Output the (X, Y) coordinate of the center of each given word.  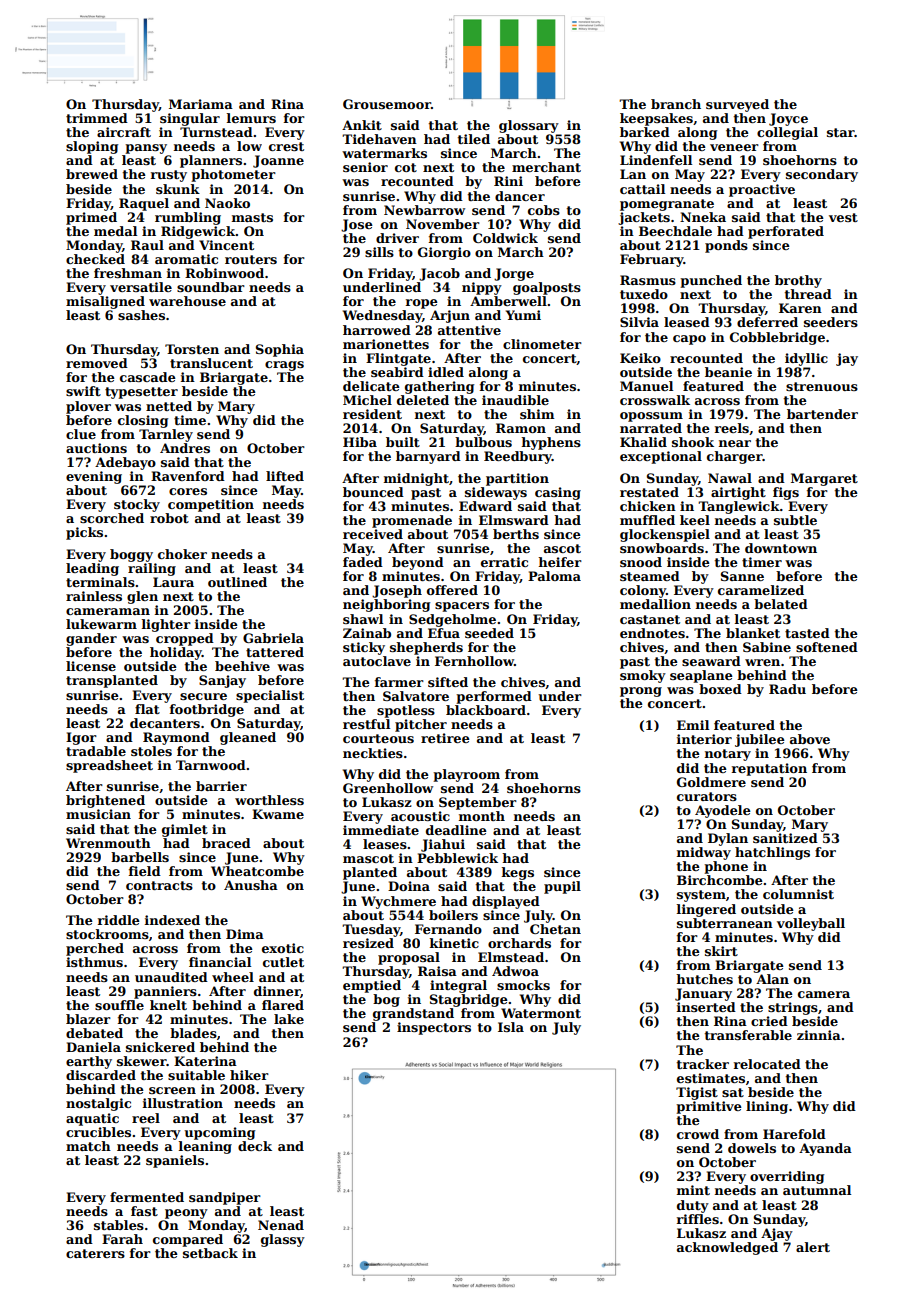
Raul (147, 245)
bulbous (483, 442)
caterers (95, 1253)
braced (226, 843)
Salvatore (416, 696)
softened (827, 647)
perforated (786, 232)
